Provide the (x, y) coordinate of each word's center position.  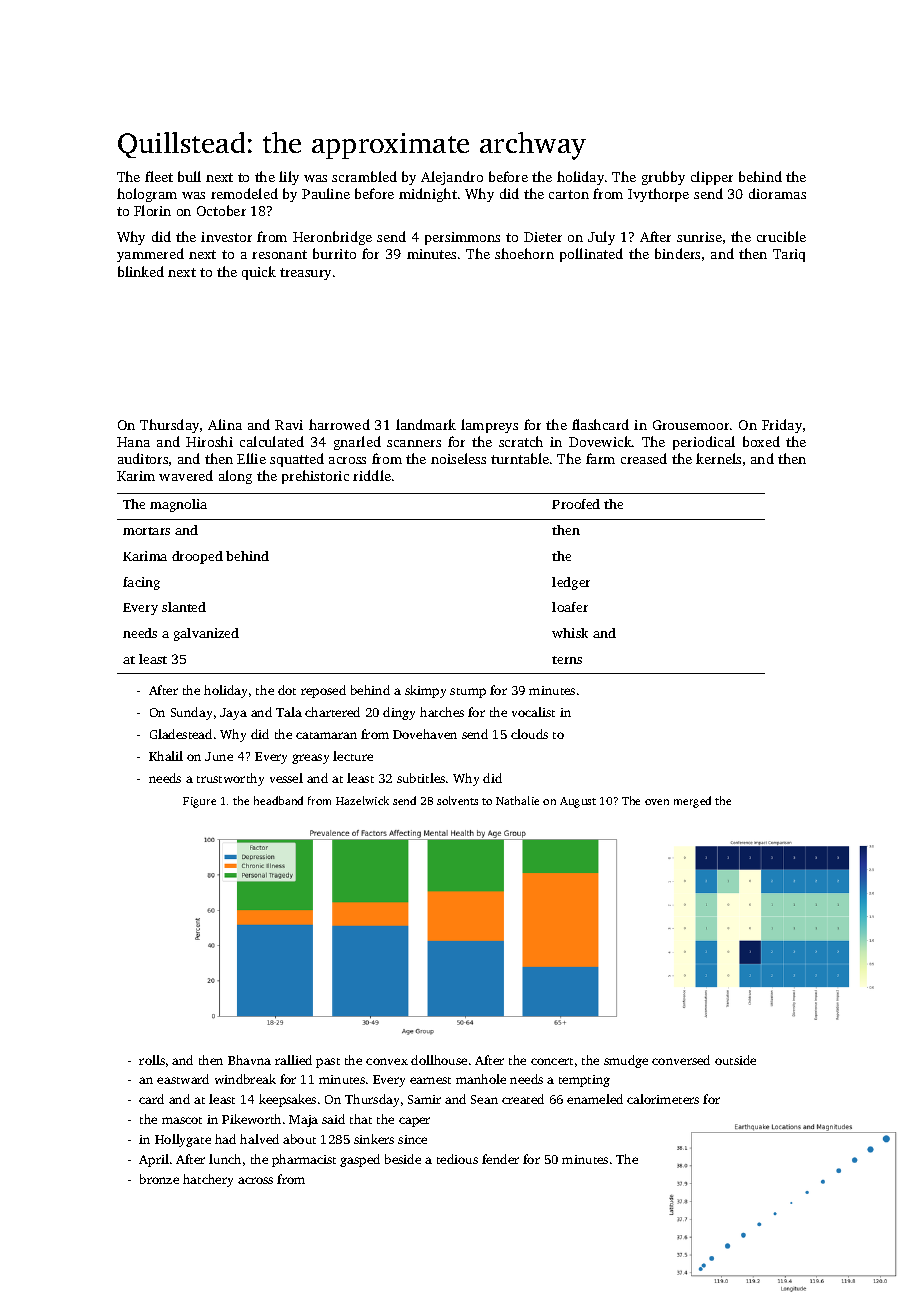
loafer (570, 607)
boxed (761, 441)
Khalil (166, 756)
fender (500, 1159)
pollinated (591, 255)
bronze (159, 1179)
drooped (197, 557)
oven (657, 802)
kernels (718, 458)
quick (259, 273)
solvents (457, 800)
